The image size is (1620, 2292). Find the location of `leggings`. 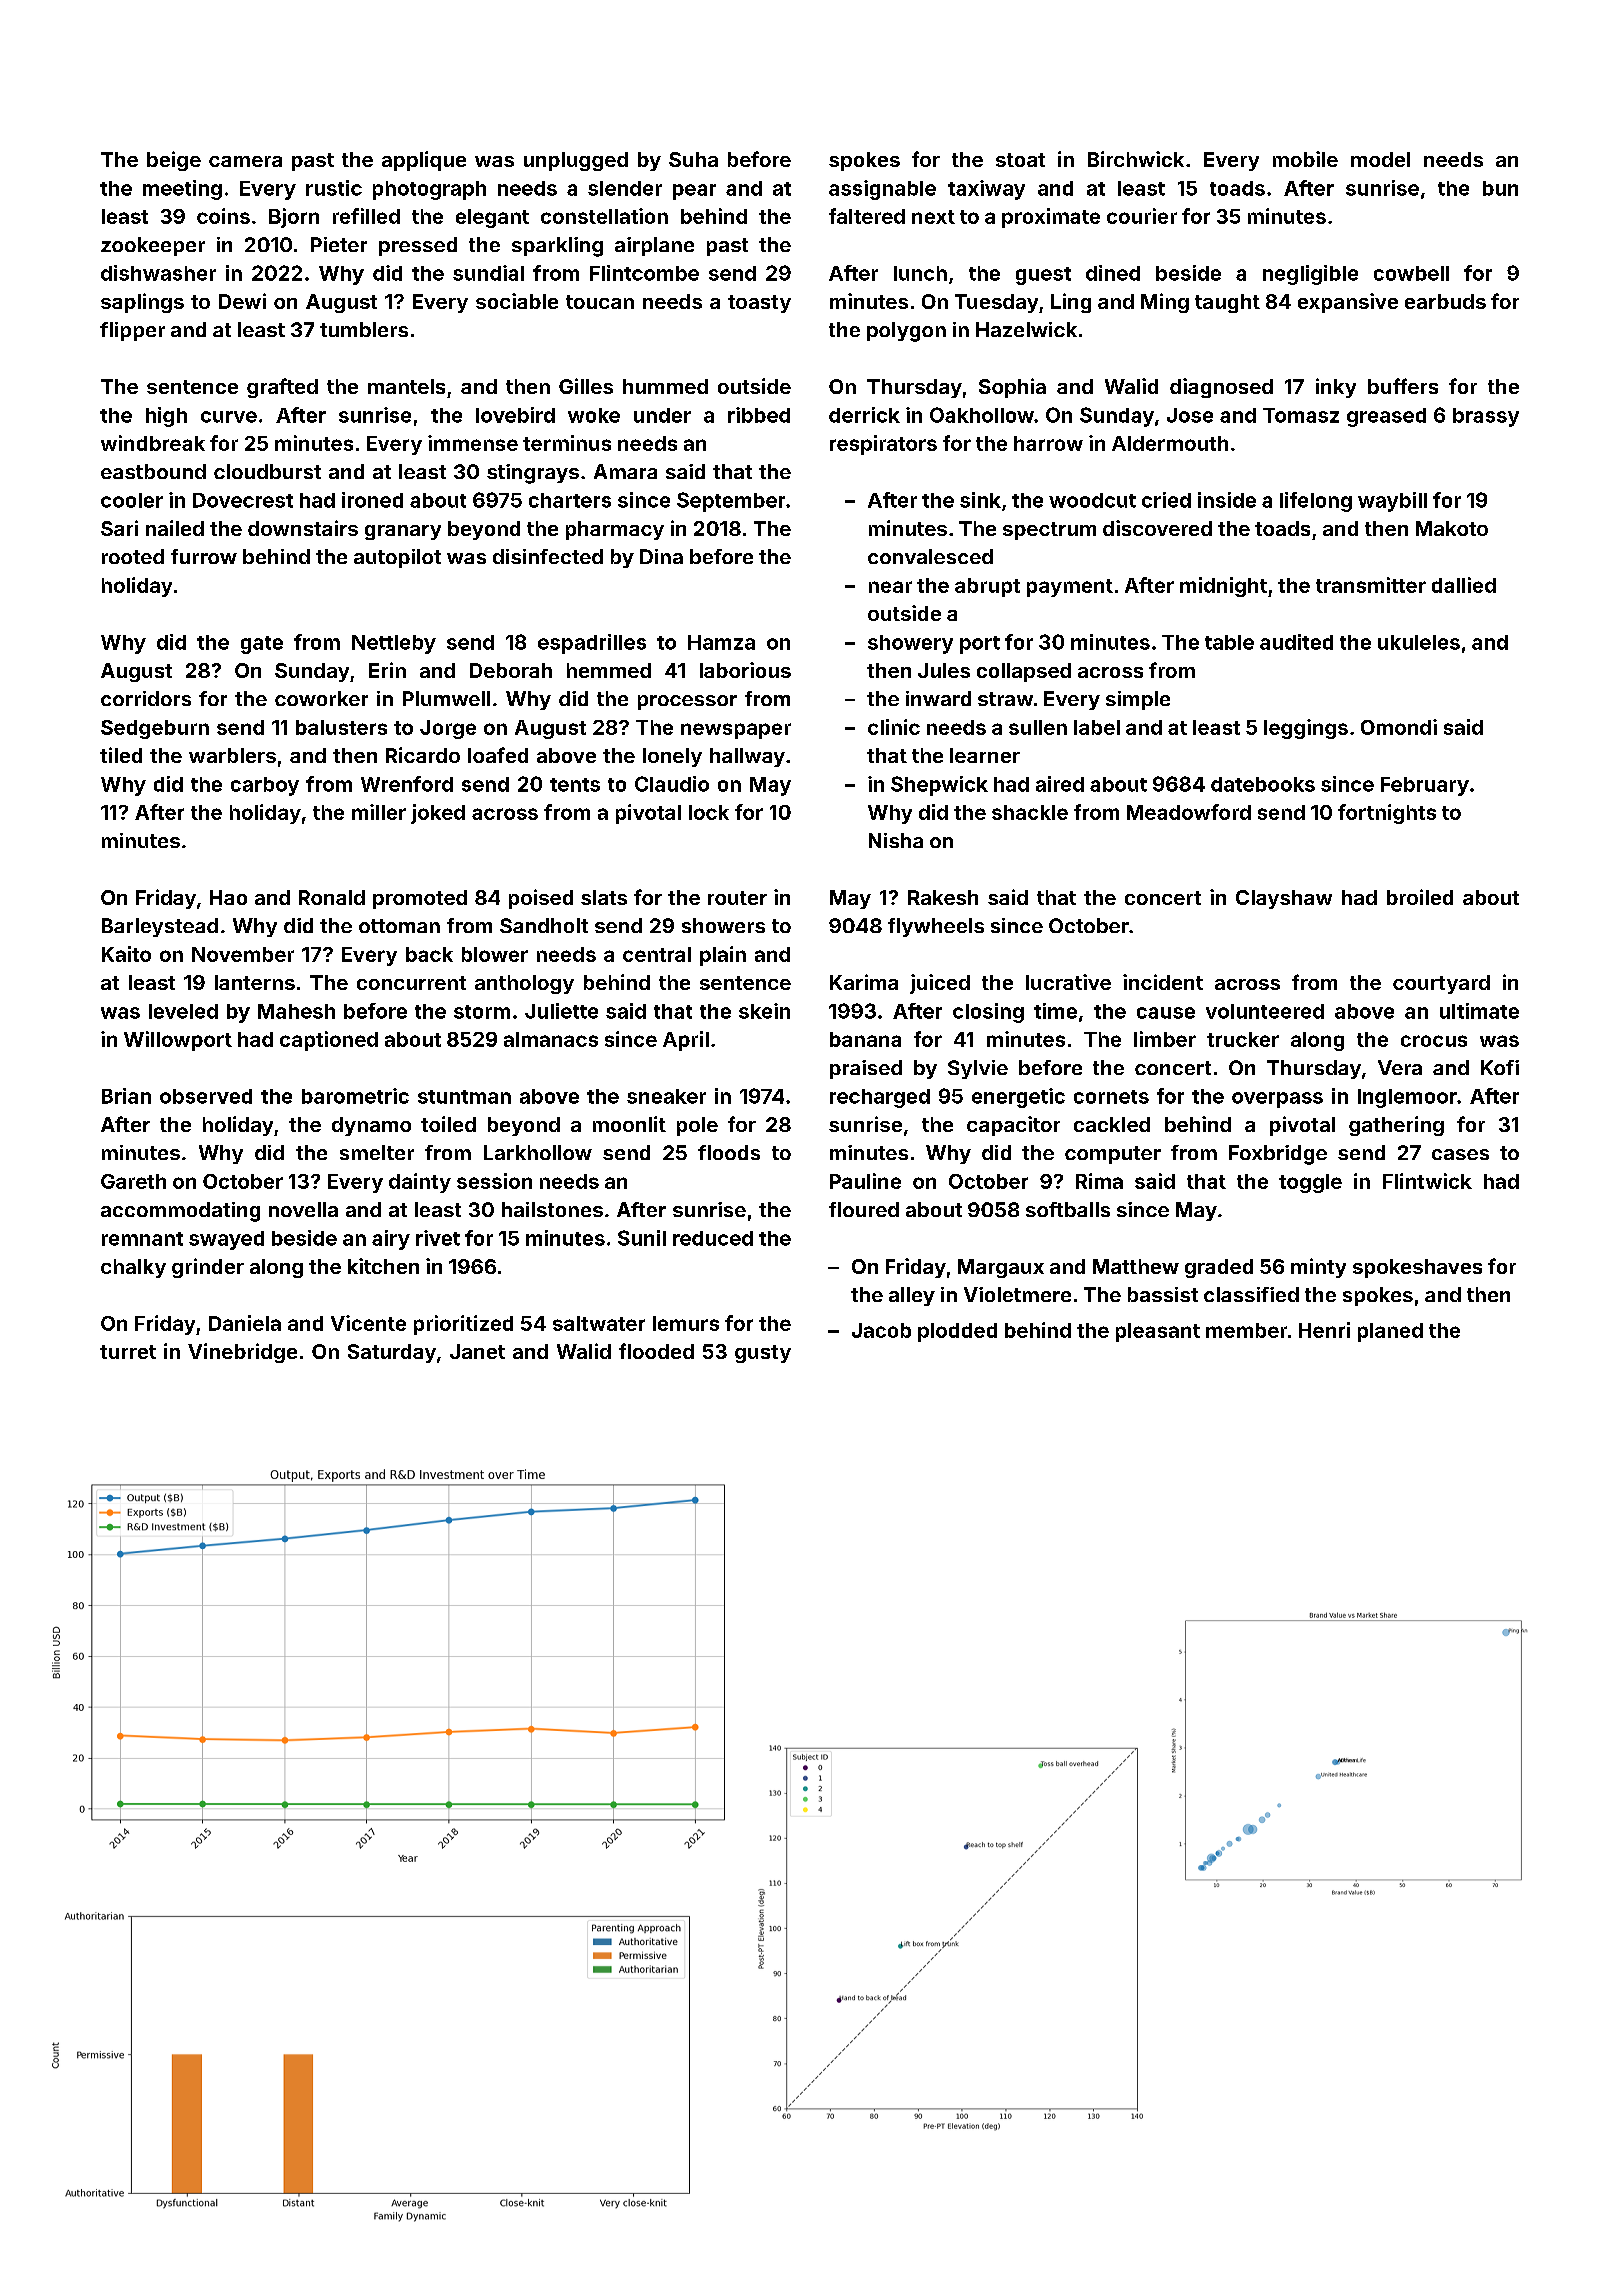

leggings is located at coordinates (1306, 729).
